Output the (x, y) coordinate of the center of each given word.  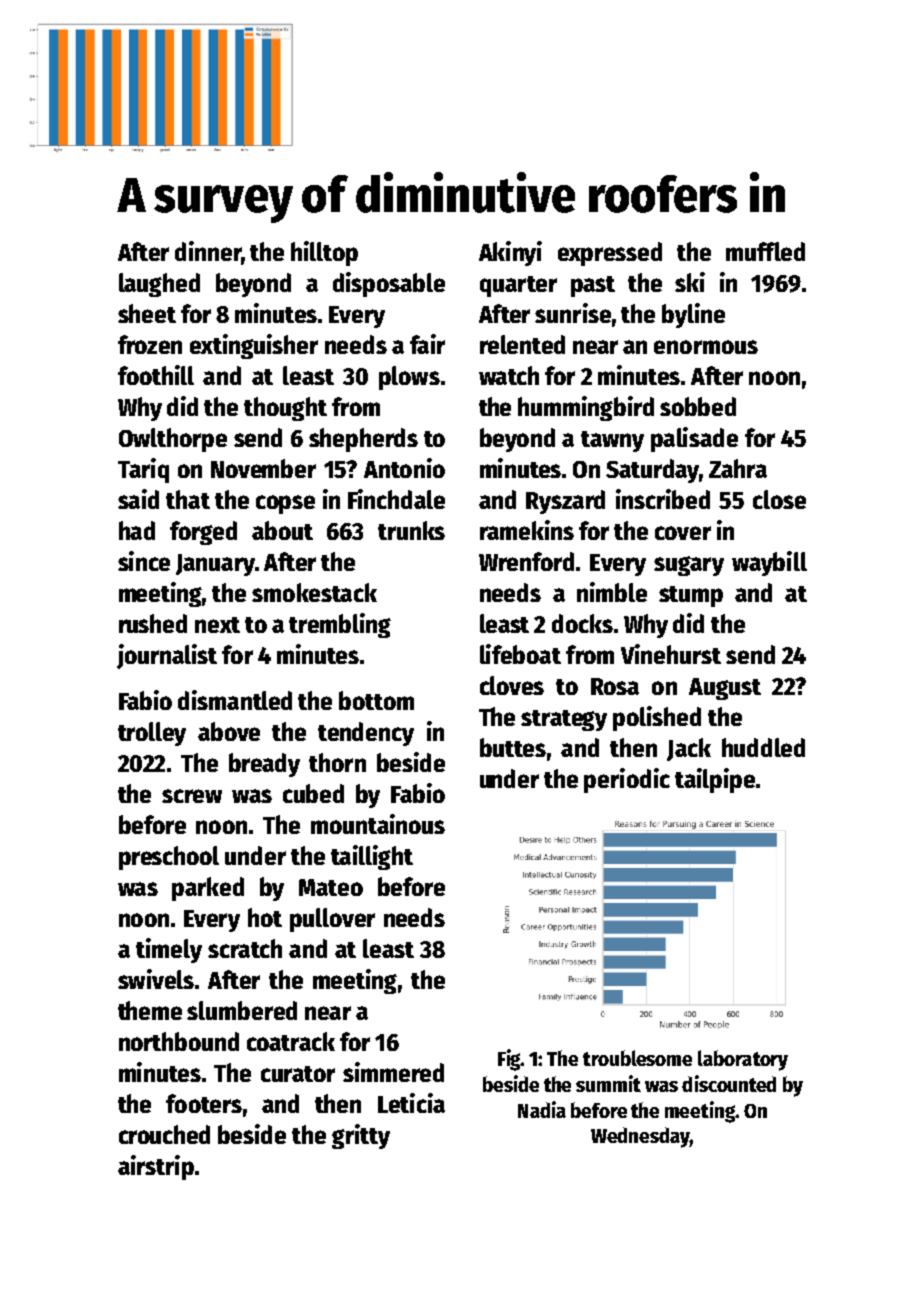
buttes (513, 747)
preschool (169, 858)
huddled (763, 747)
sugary (689, 566)
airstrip (156, 1167)
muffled (765, 251)
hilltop (324, 253)
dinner (208, 252)
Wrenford (526, 561)
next (217, 625)
